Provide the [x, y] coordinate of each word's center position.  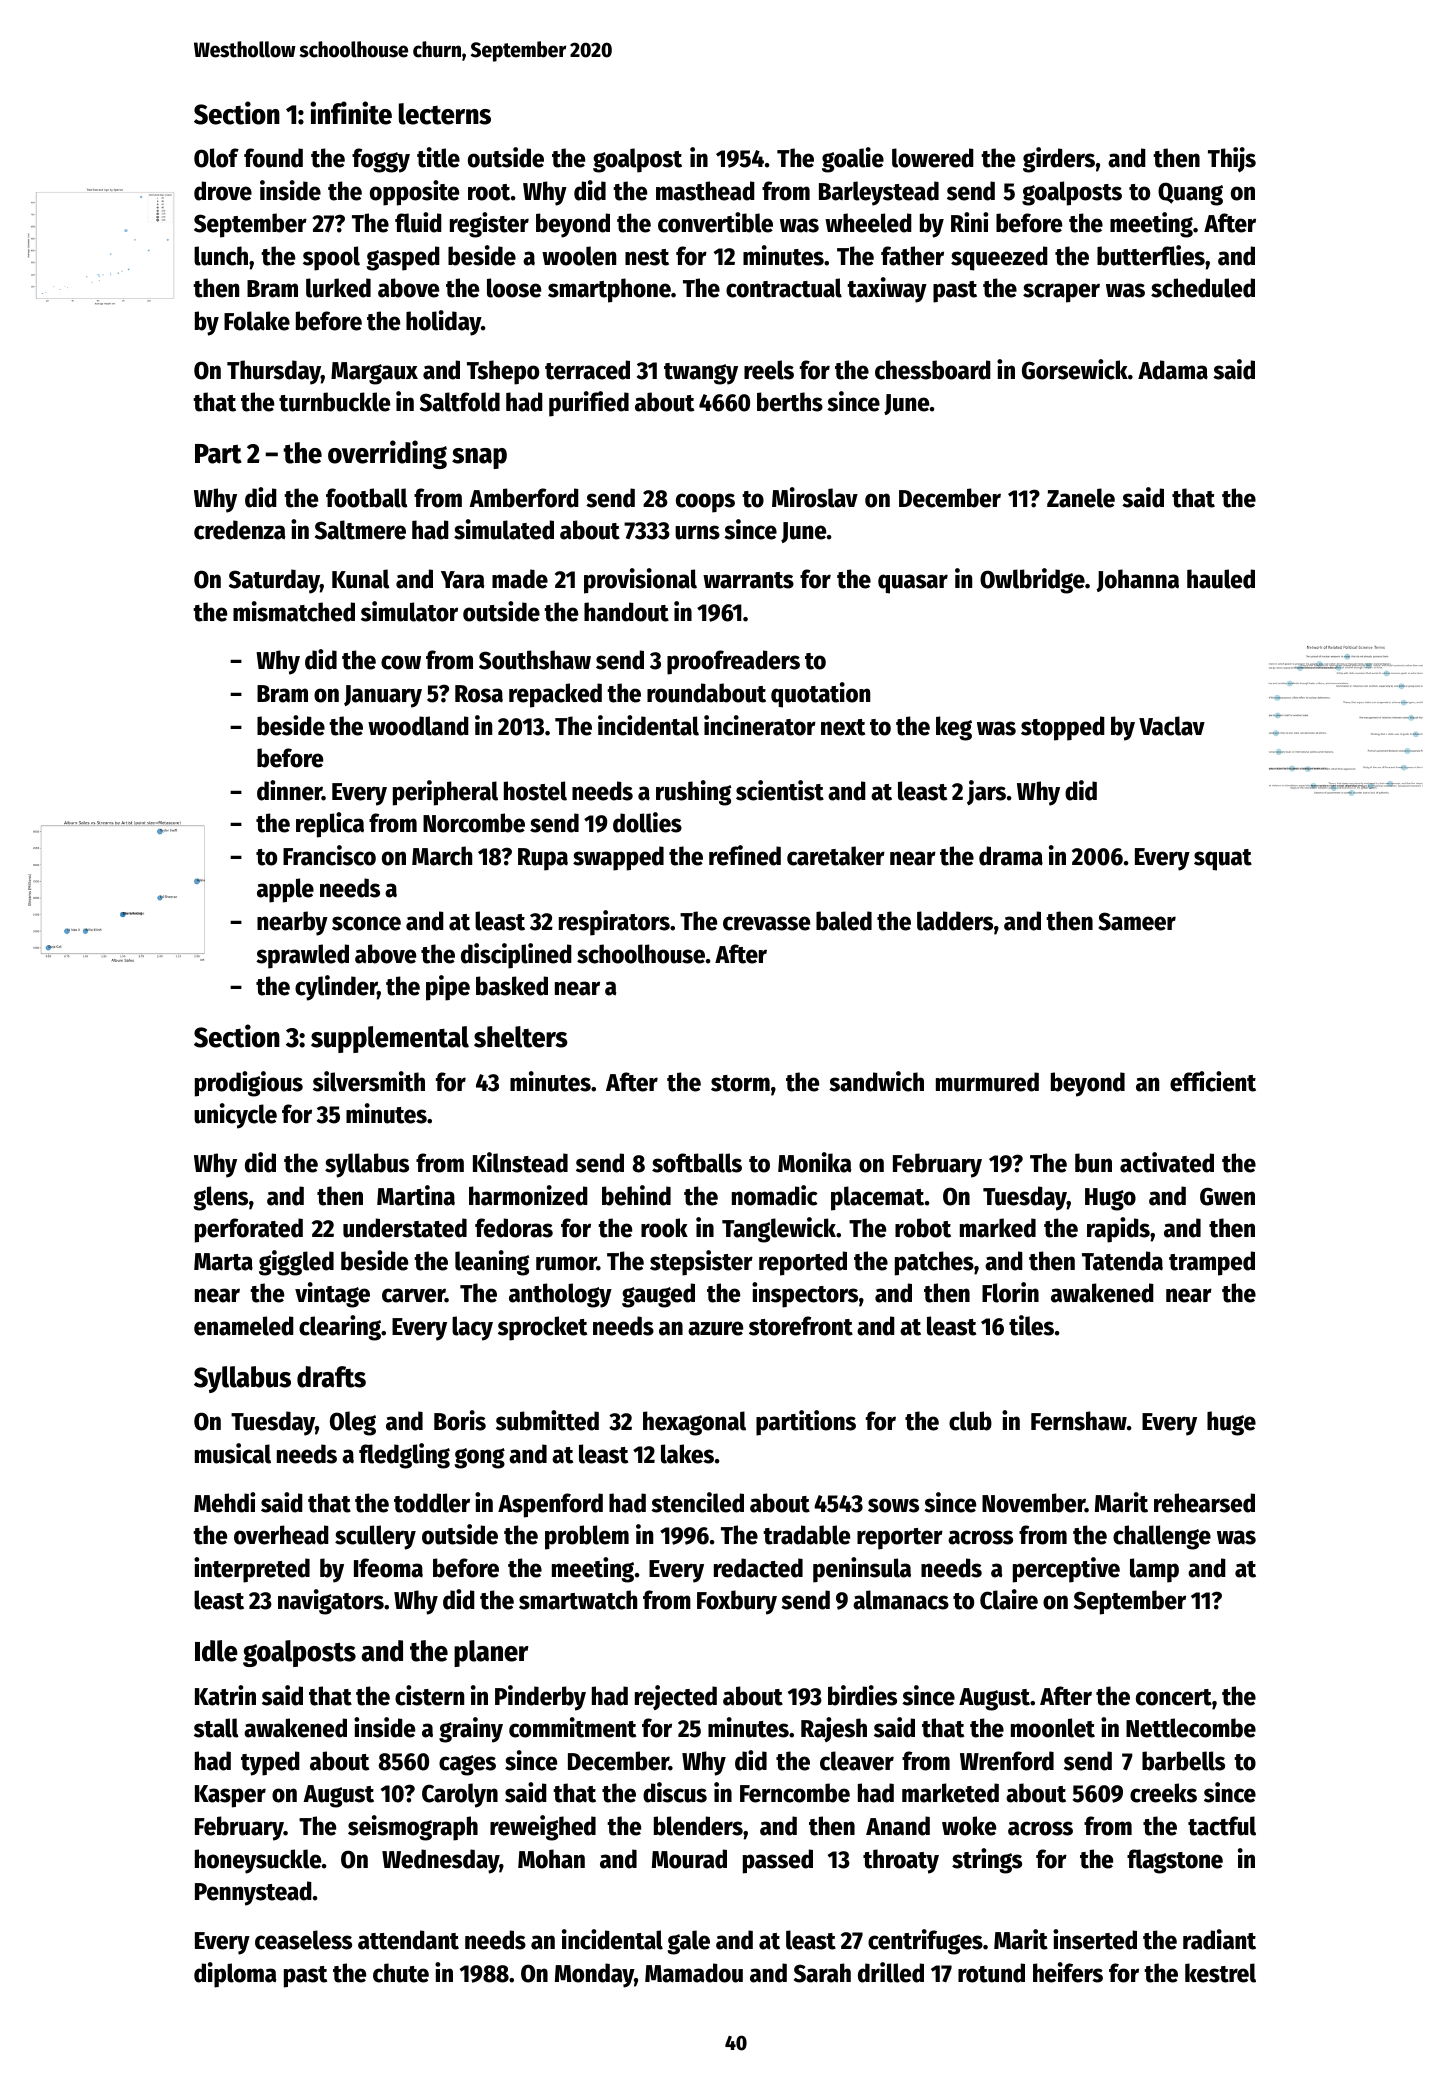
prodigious [249, 1084]
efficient [1213, 1081]
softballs [697, 1163]
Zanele [1081, 498]
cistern [429, 1695]
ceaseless [303, 1940]
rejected [676, 1697]
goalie [853, 160]
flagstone [1175, 1861]
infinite [351, 113]
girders [1059, 160]
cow [401, 662]
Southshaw [535, 660]
